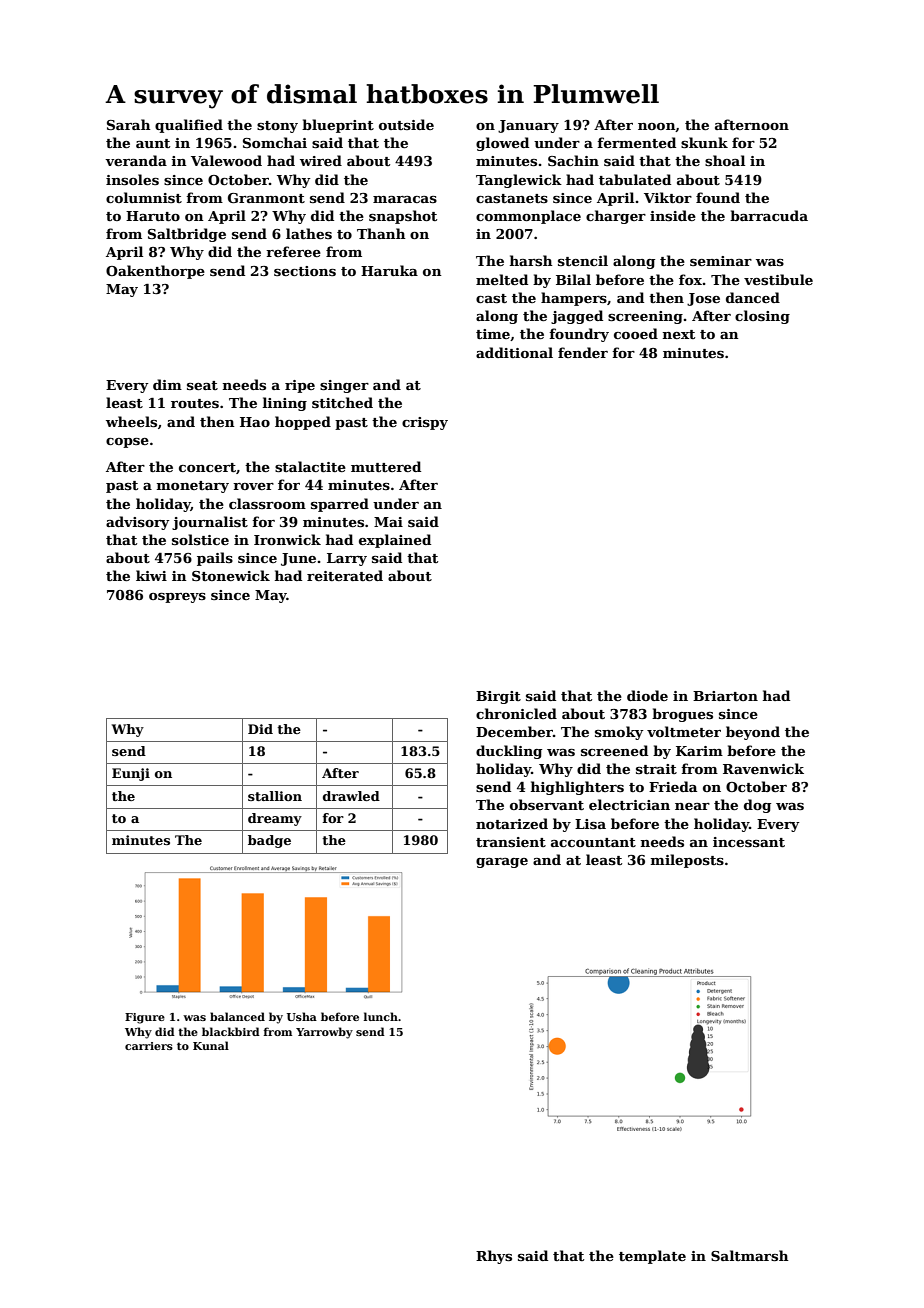 Image resolution: width=924 pixels, height=1308 pixels. Describe the element at coordinates (749, 842) in the screenshot. I see `incessant` at that location.
